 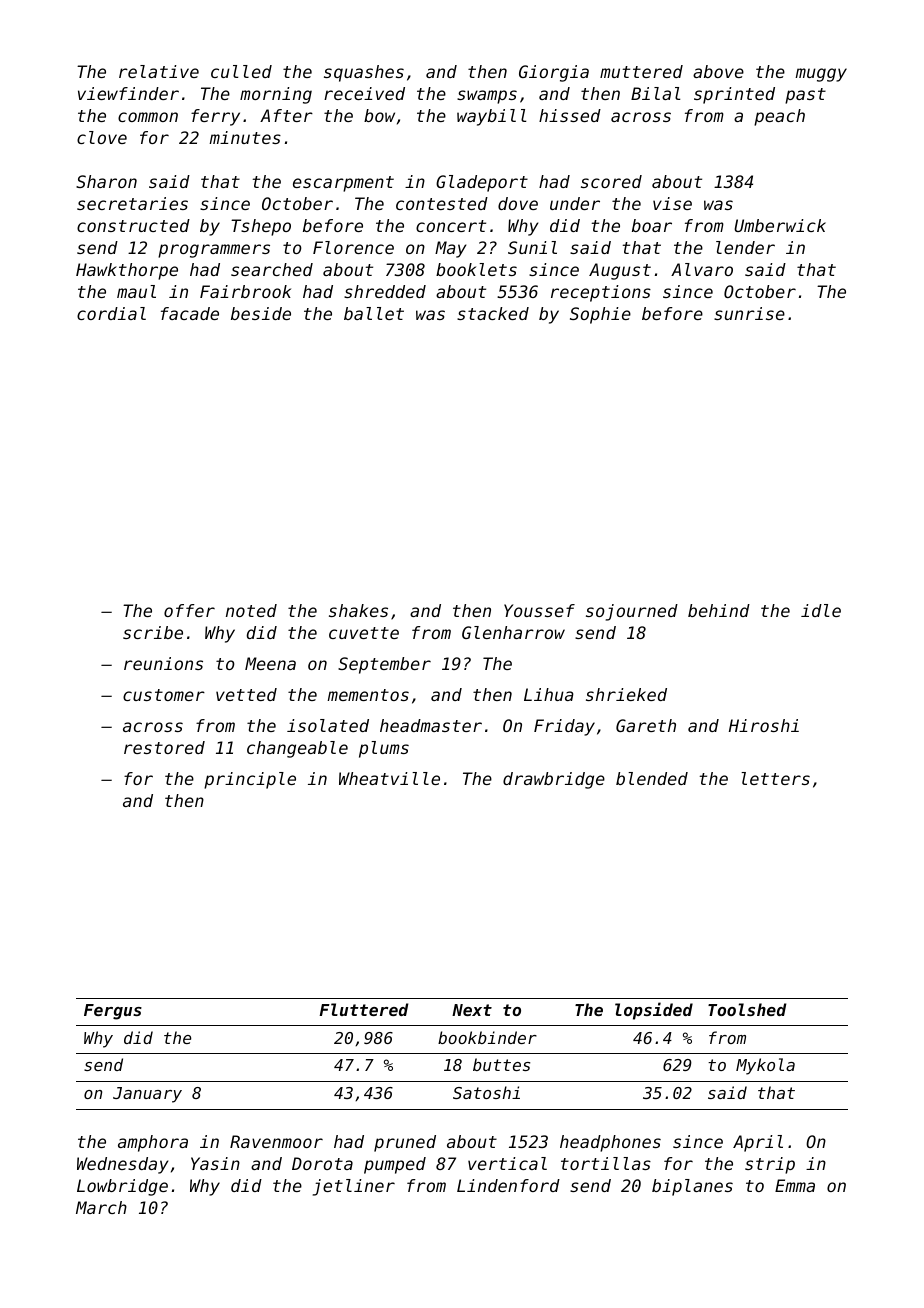 What do you see at coordinates (493, 313) in the screenshot?
I see `stacked` at bounding box center [493, 313].
